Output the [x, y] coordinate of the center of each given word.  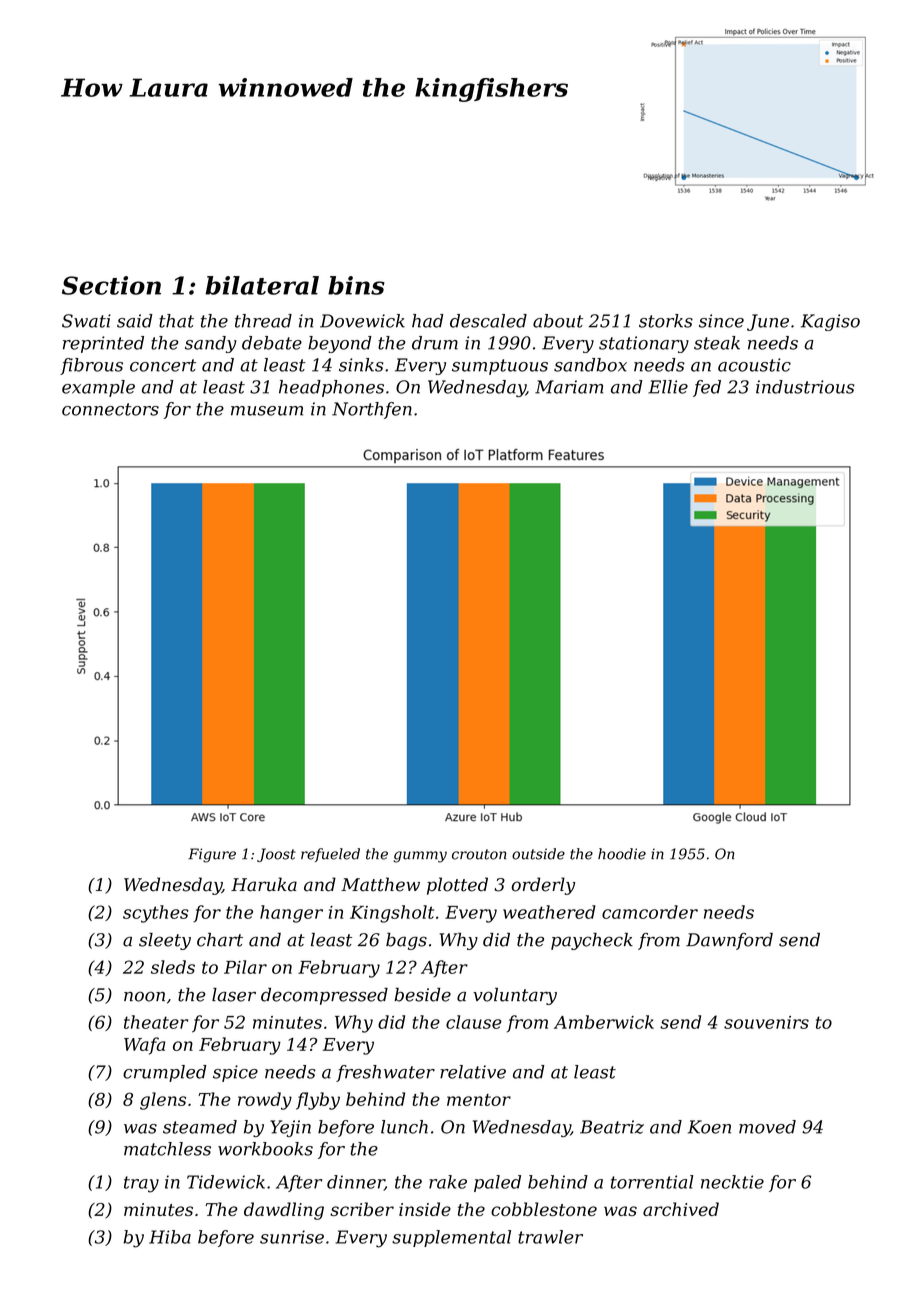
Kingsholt [392, 914]
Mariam [569, 387]
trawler [550, 1237]
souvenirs [766, 1022]
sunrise [292, 1237]
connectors [110, 409]
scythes [156, 914]
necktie [732, 1182]
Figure [212, 855]
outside [538, 854]
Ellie [668, 387]
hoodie [622, 854]
